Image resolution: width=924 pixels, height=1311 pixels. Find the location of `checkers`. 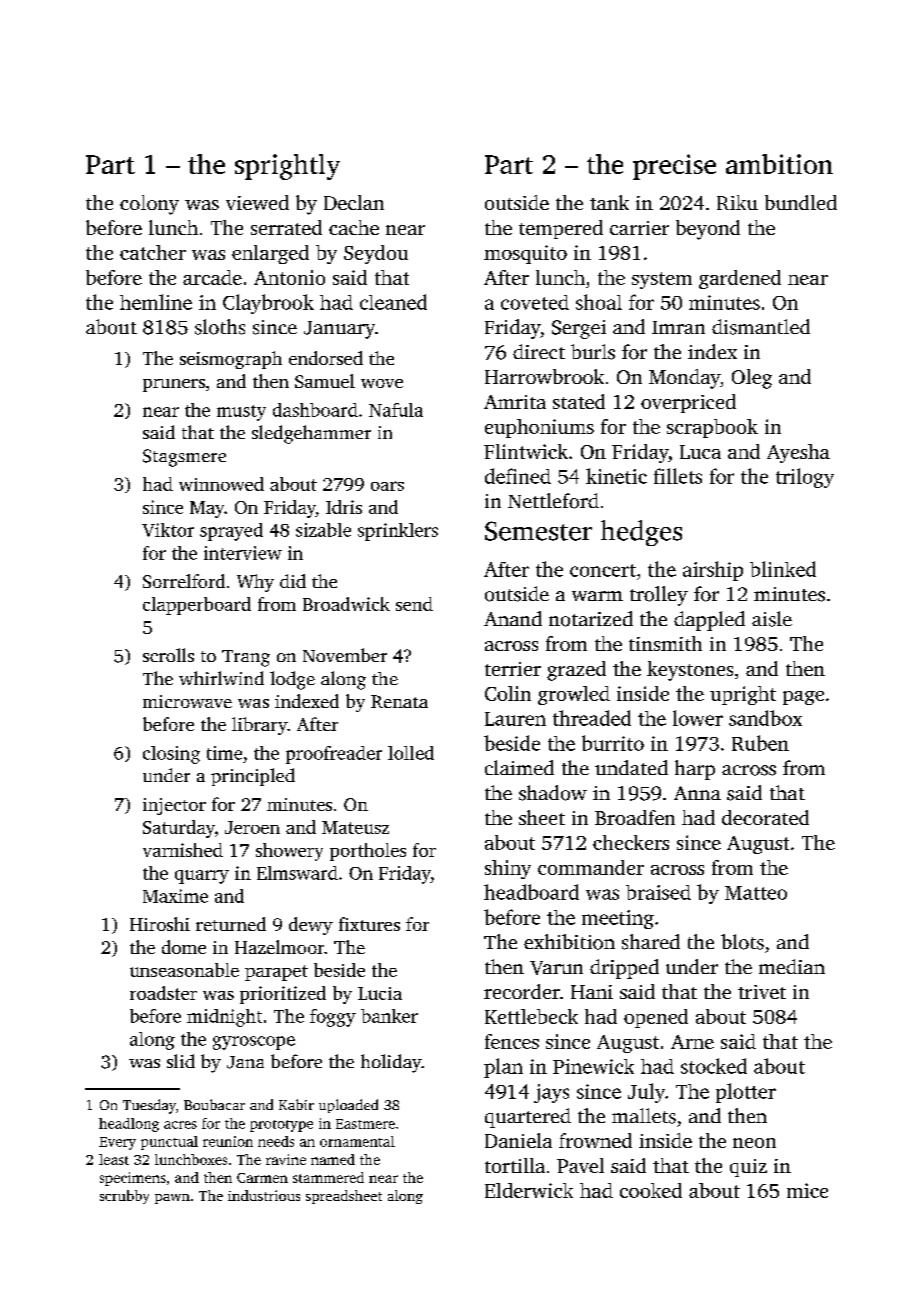

checkers is located at coordinates (631, 842).
